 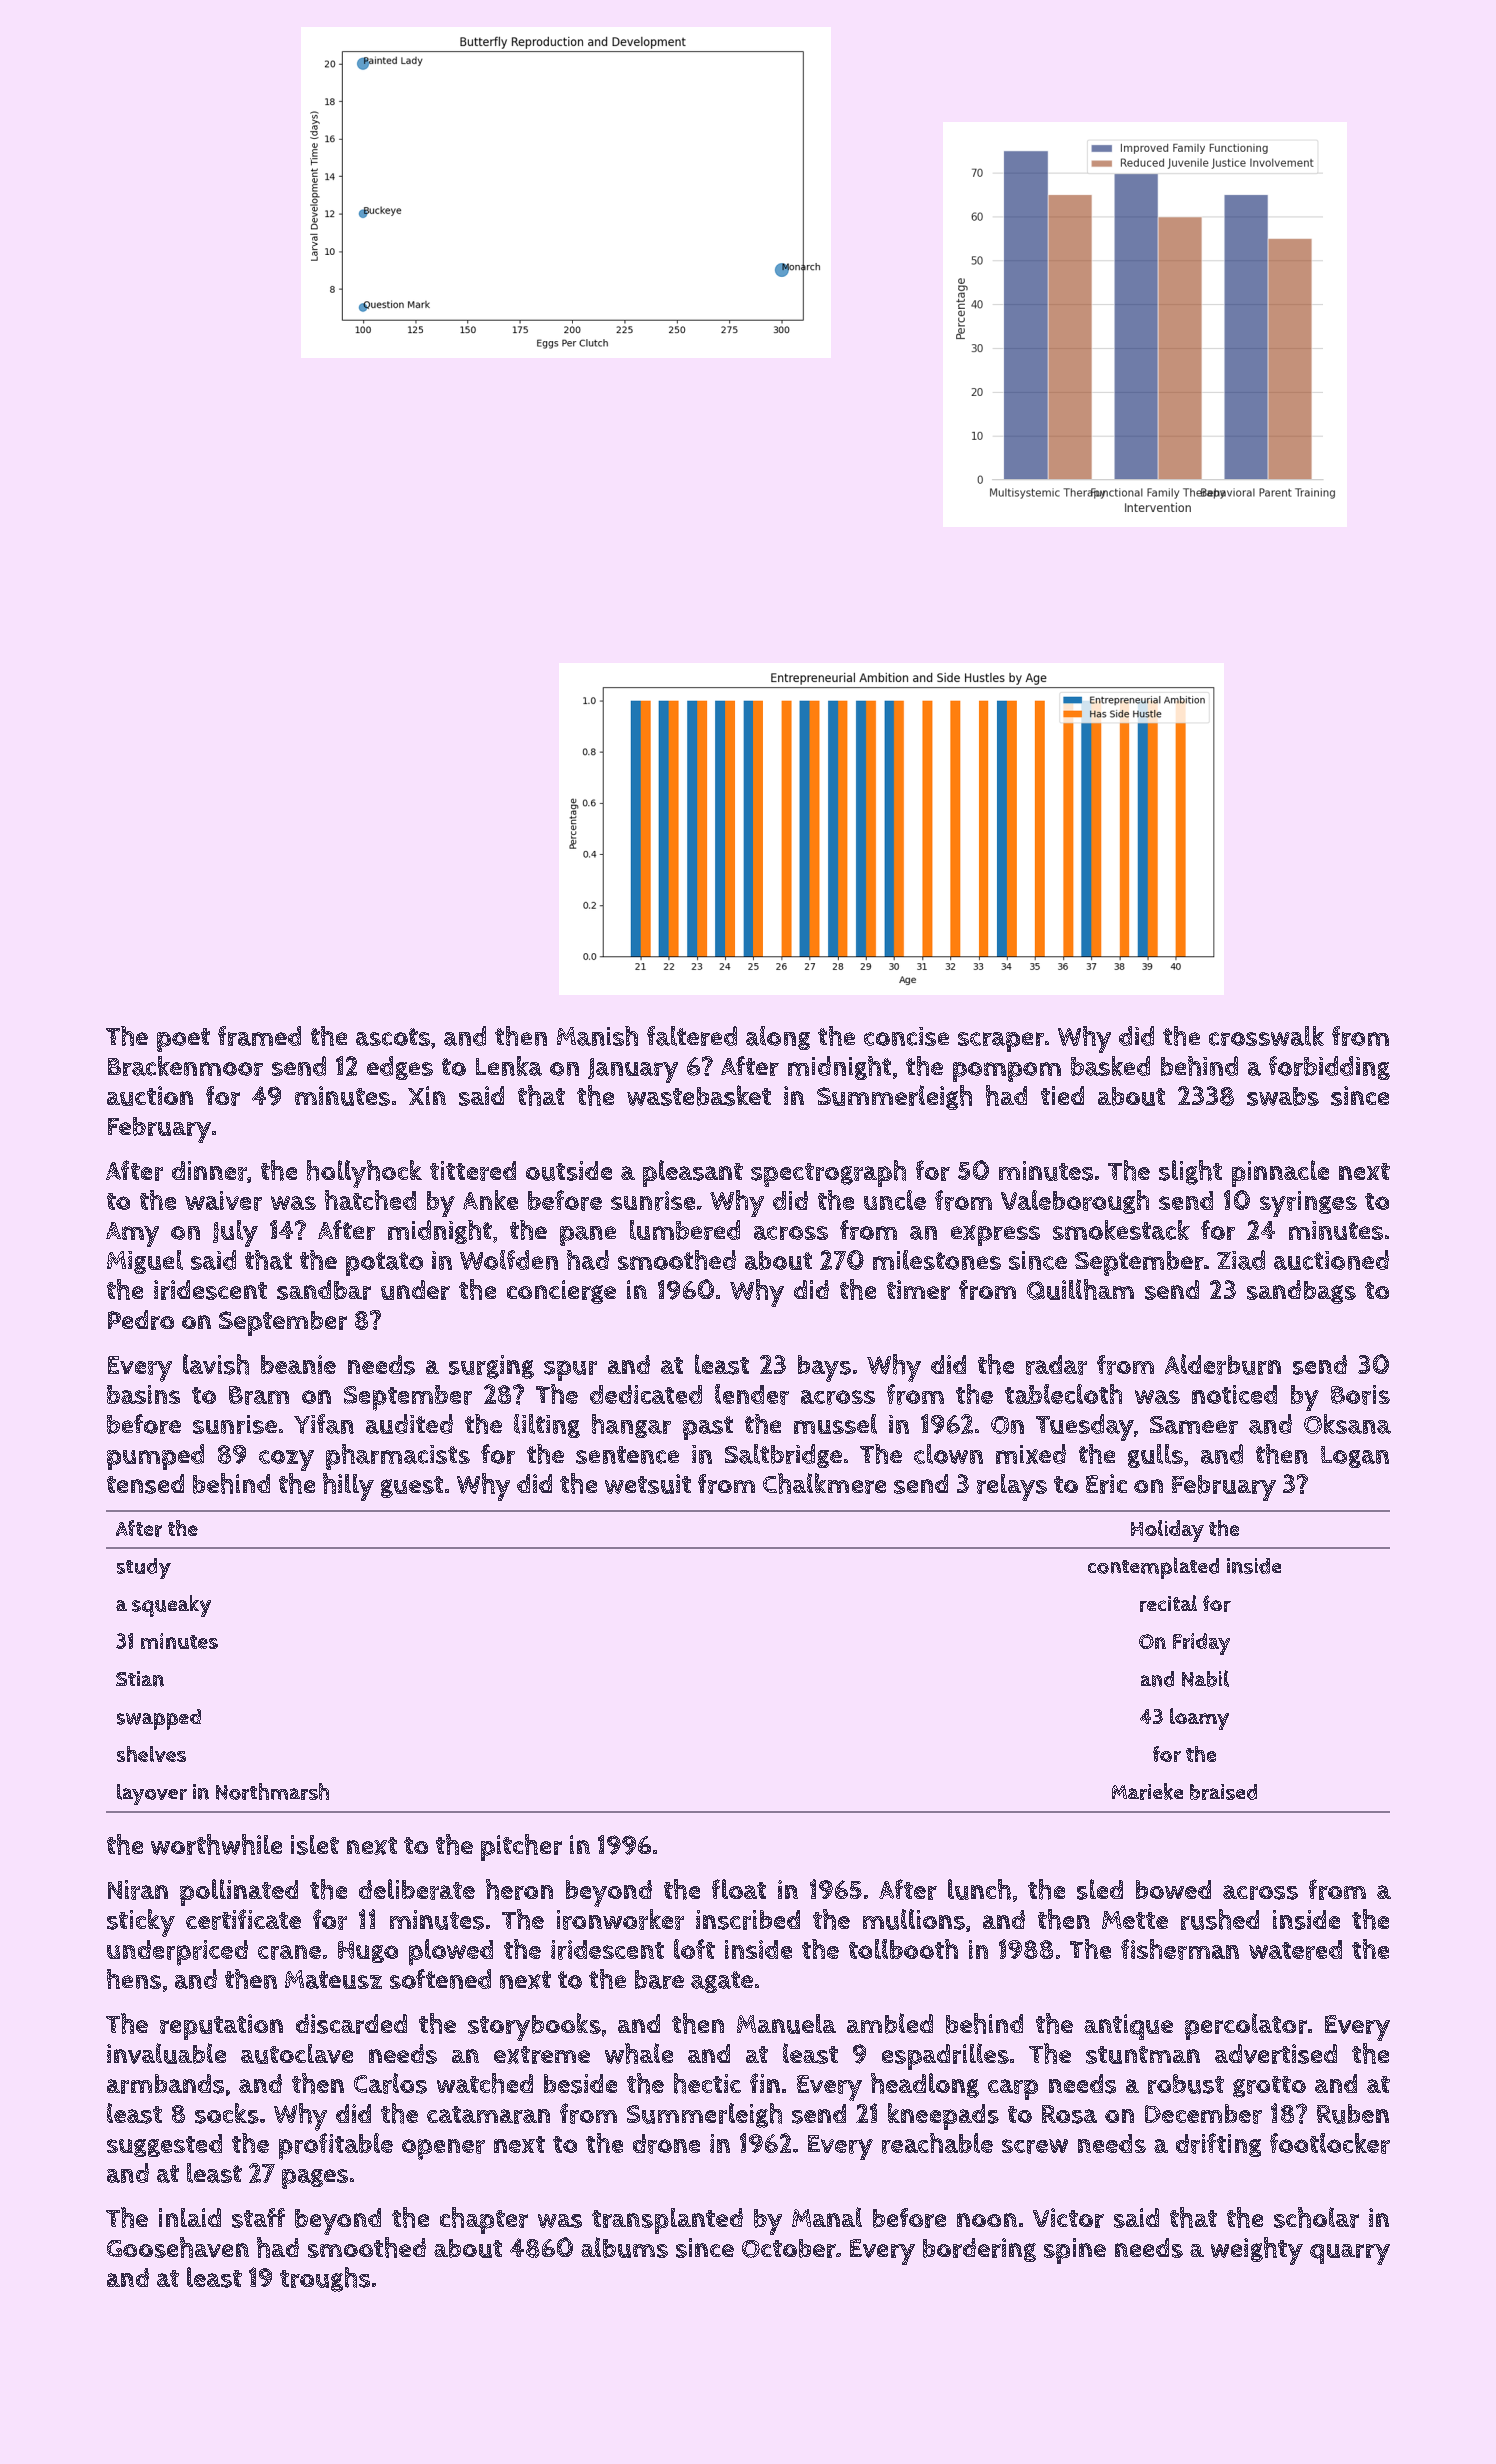 I want to click on faltered, so click(x=692, y=1036).
